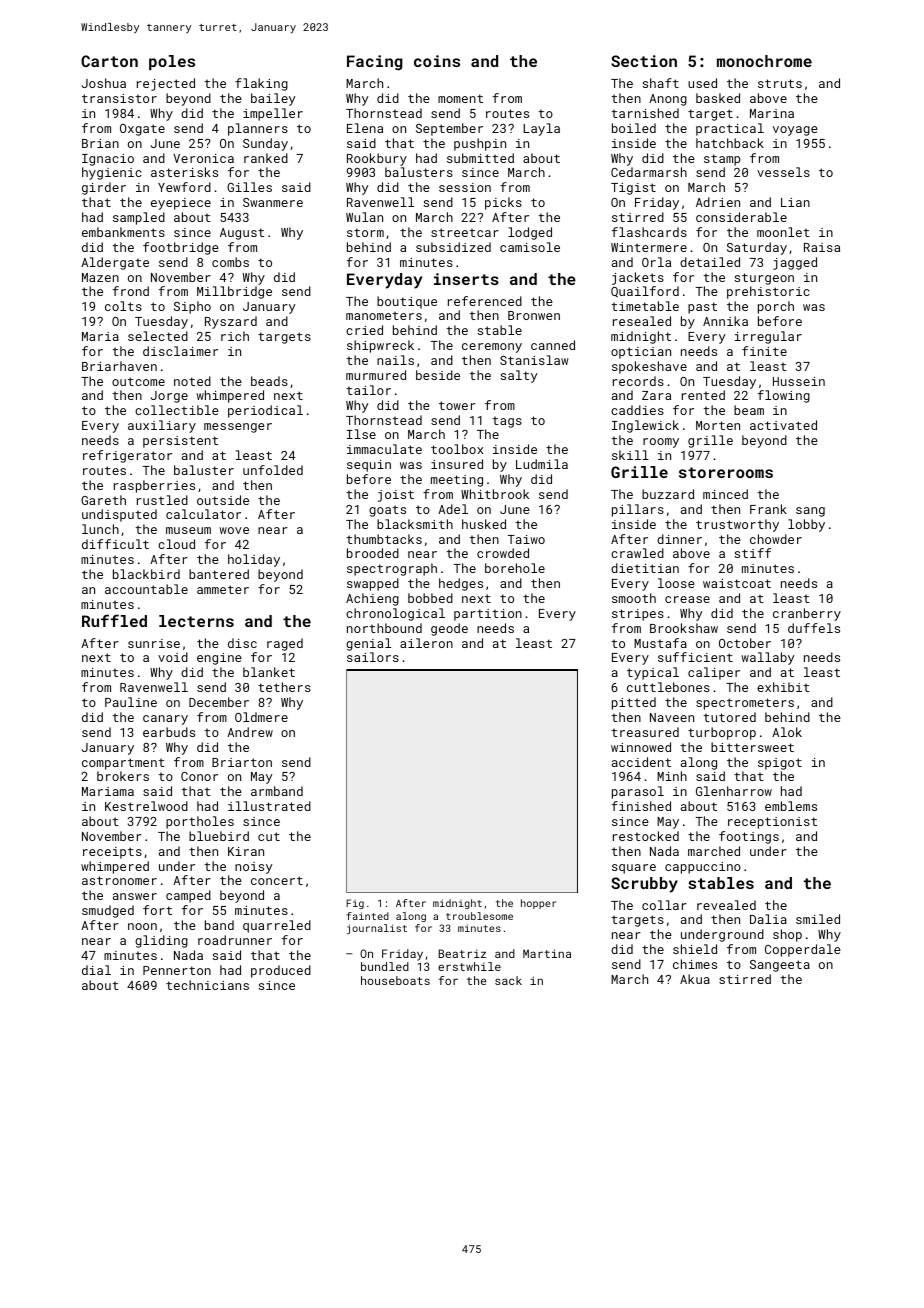 This image has height=1308, width=924. Describe the element at coordinates (235, 940) in the image. I see `roadrunner` at that location.
